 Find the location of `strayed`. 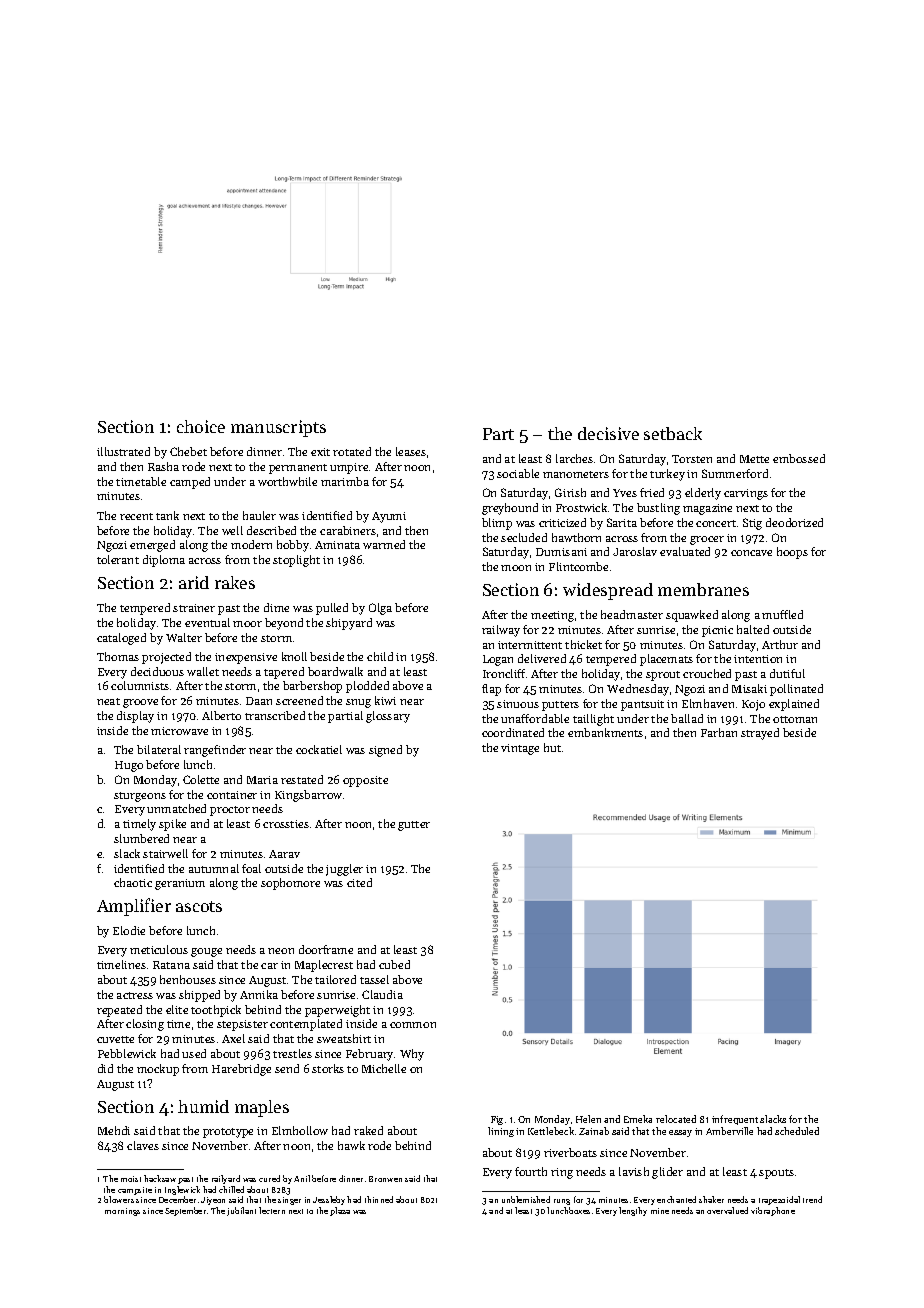

strayed is located at coordinates (760, 734).
